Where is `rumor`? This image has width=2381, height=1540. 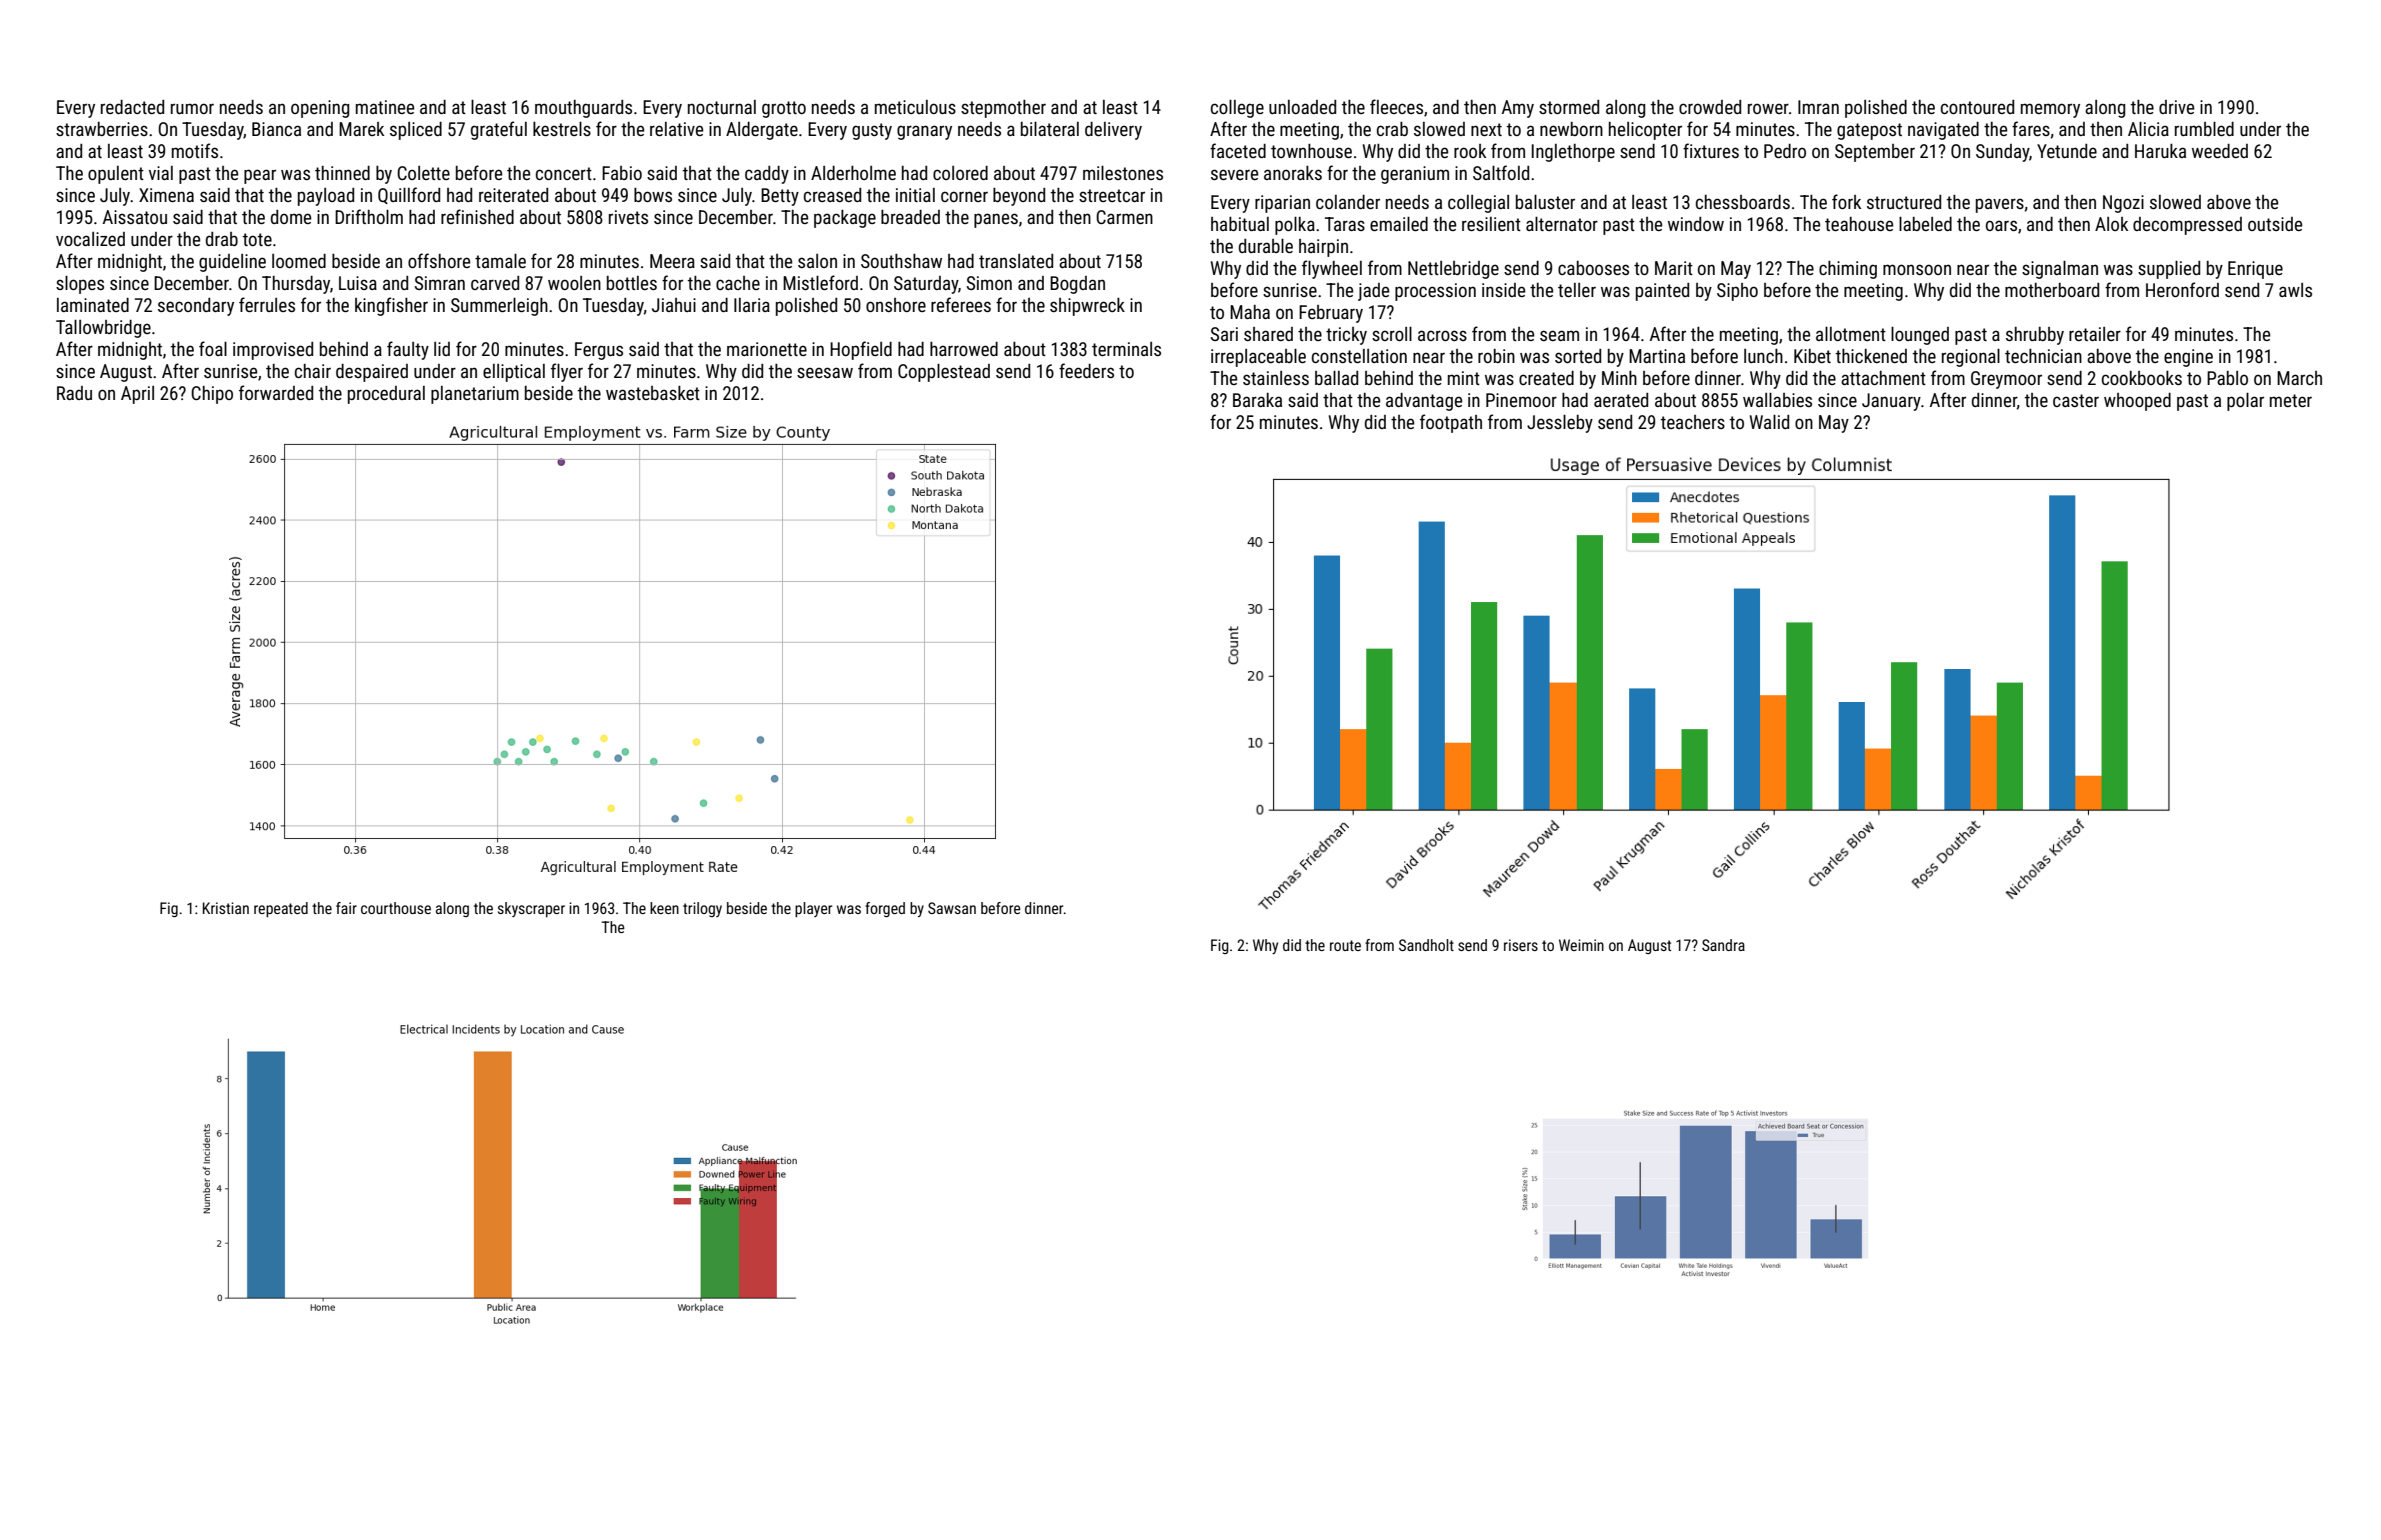 rumor is located at coordinates (192, 108).
